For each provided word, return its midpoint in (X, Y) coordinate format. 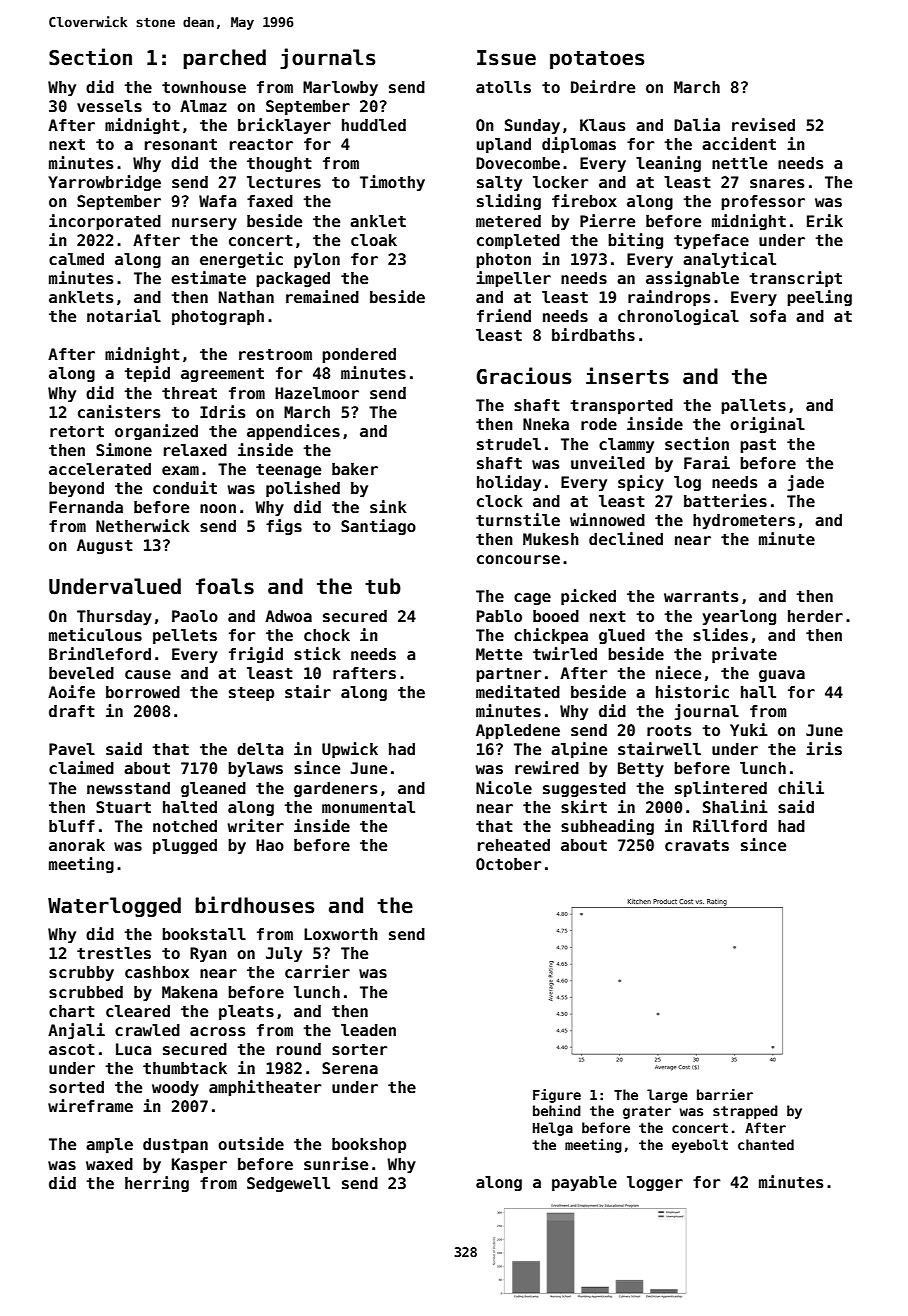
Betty (641, 769)
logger (655, 1183)
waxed (109, 1164)
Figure (557, 1096)
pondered (359, 355)
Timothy (392, 183)
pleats (246, 1012)
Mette (499, 654)
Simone (124, 449)
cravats (697, 846)
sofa (768, 316)
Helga (553, 1129)
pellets (185, 636)
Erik (825, 220)
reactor (261, 144)
